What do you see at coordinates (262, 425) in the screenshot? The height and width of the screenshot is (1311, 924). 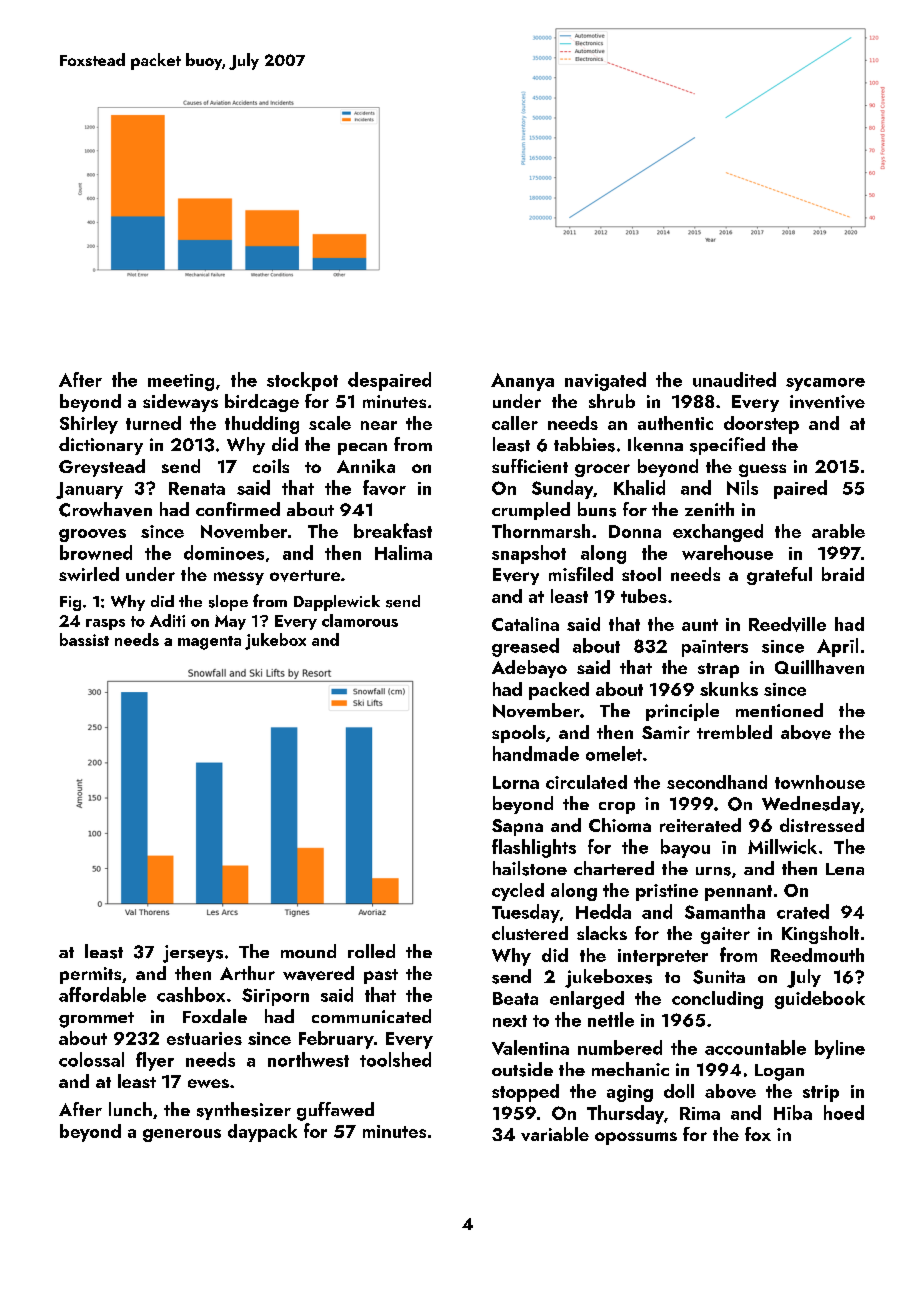 I see `thudding` at bounding box center [262, 425].
